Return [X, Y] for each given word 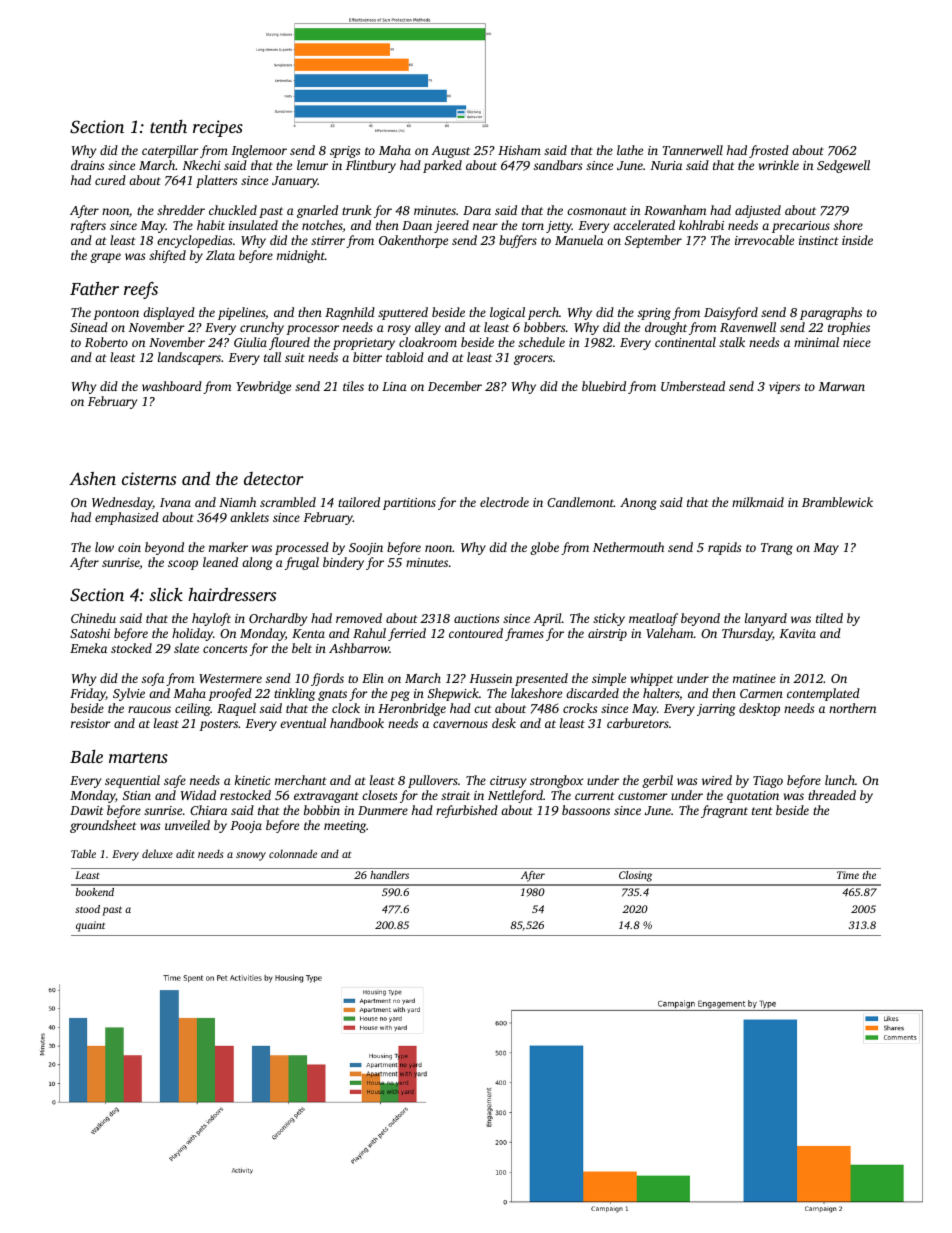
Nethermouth [628, 547]
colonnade [293, 853]
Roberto [106, 342]
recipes [218, 128]
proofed [230, 694]
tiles [353, 386]
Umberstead [693, 386]
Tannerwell [692, 150]
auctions [476, 618]
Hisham [519, 150]
